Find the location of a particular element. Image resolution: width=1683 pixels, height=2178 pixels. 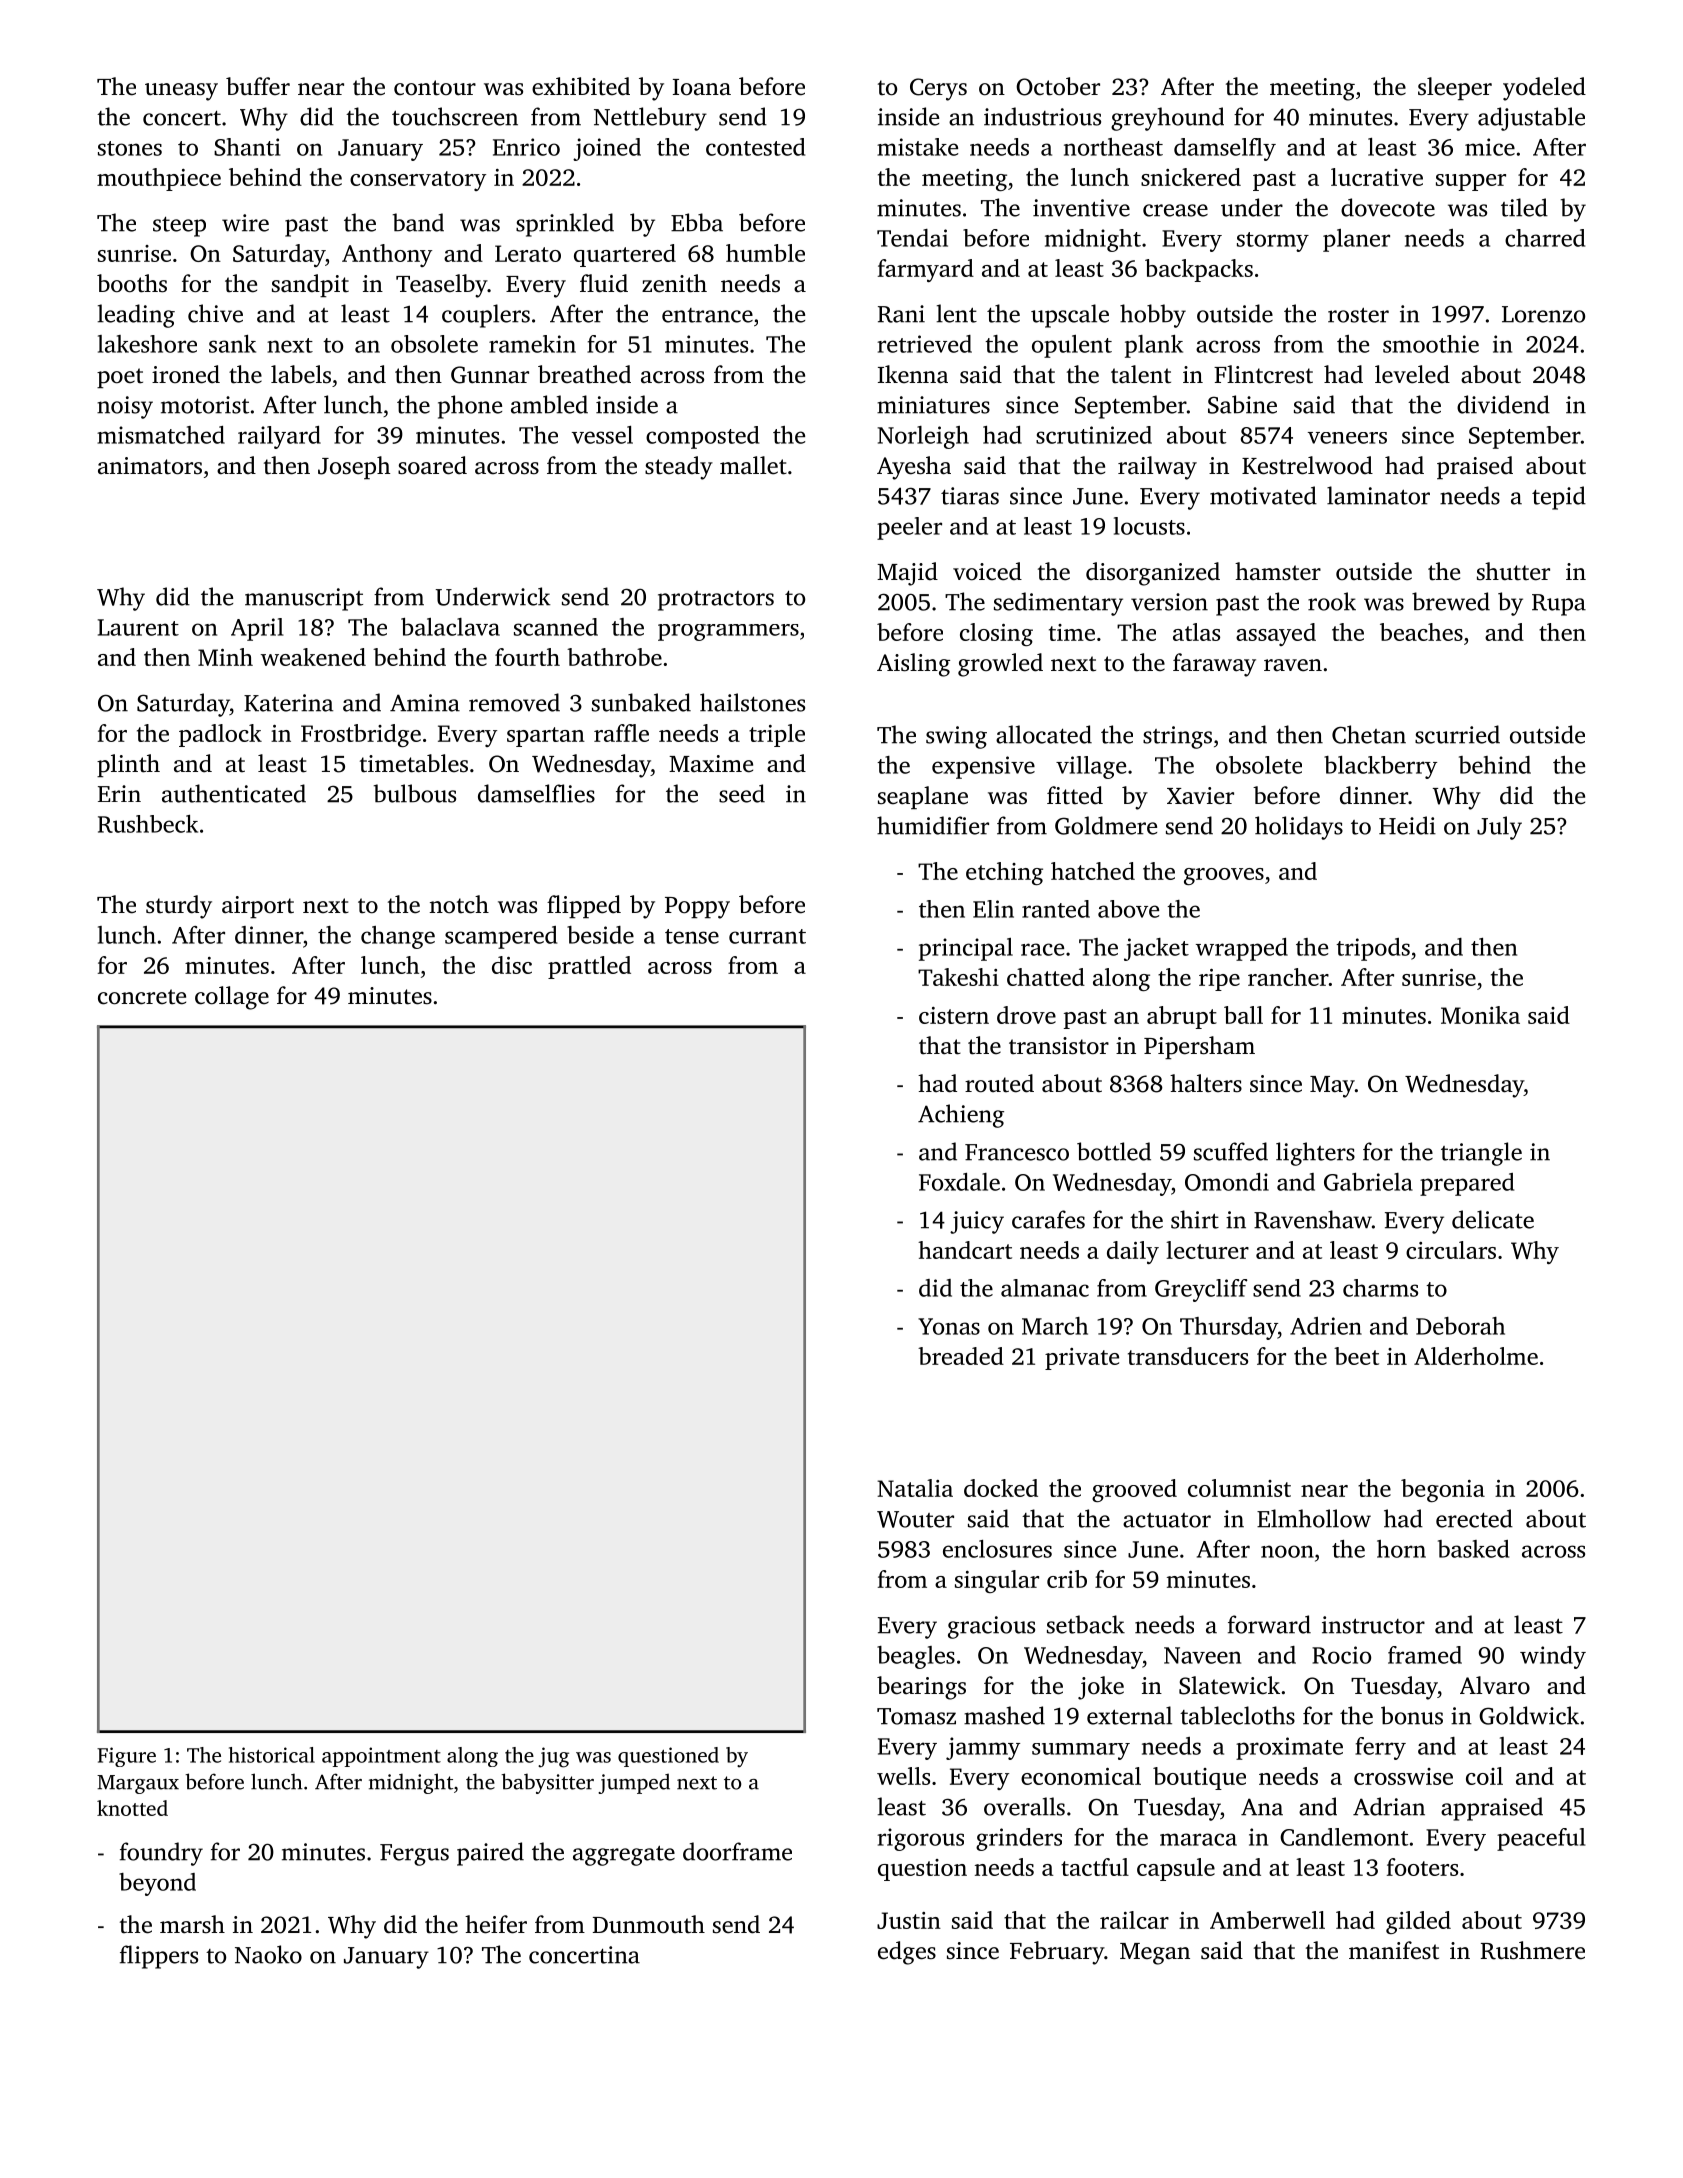

Cerys is located at coordinates (938, 89).
